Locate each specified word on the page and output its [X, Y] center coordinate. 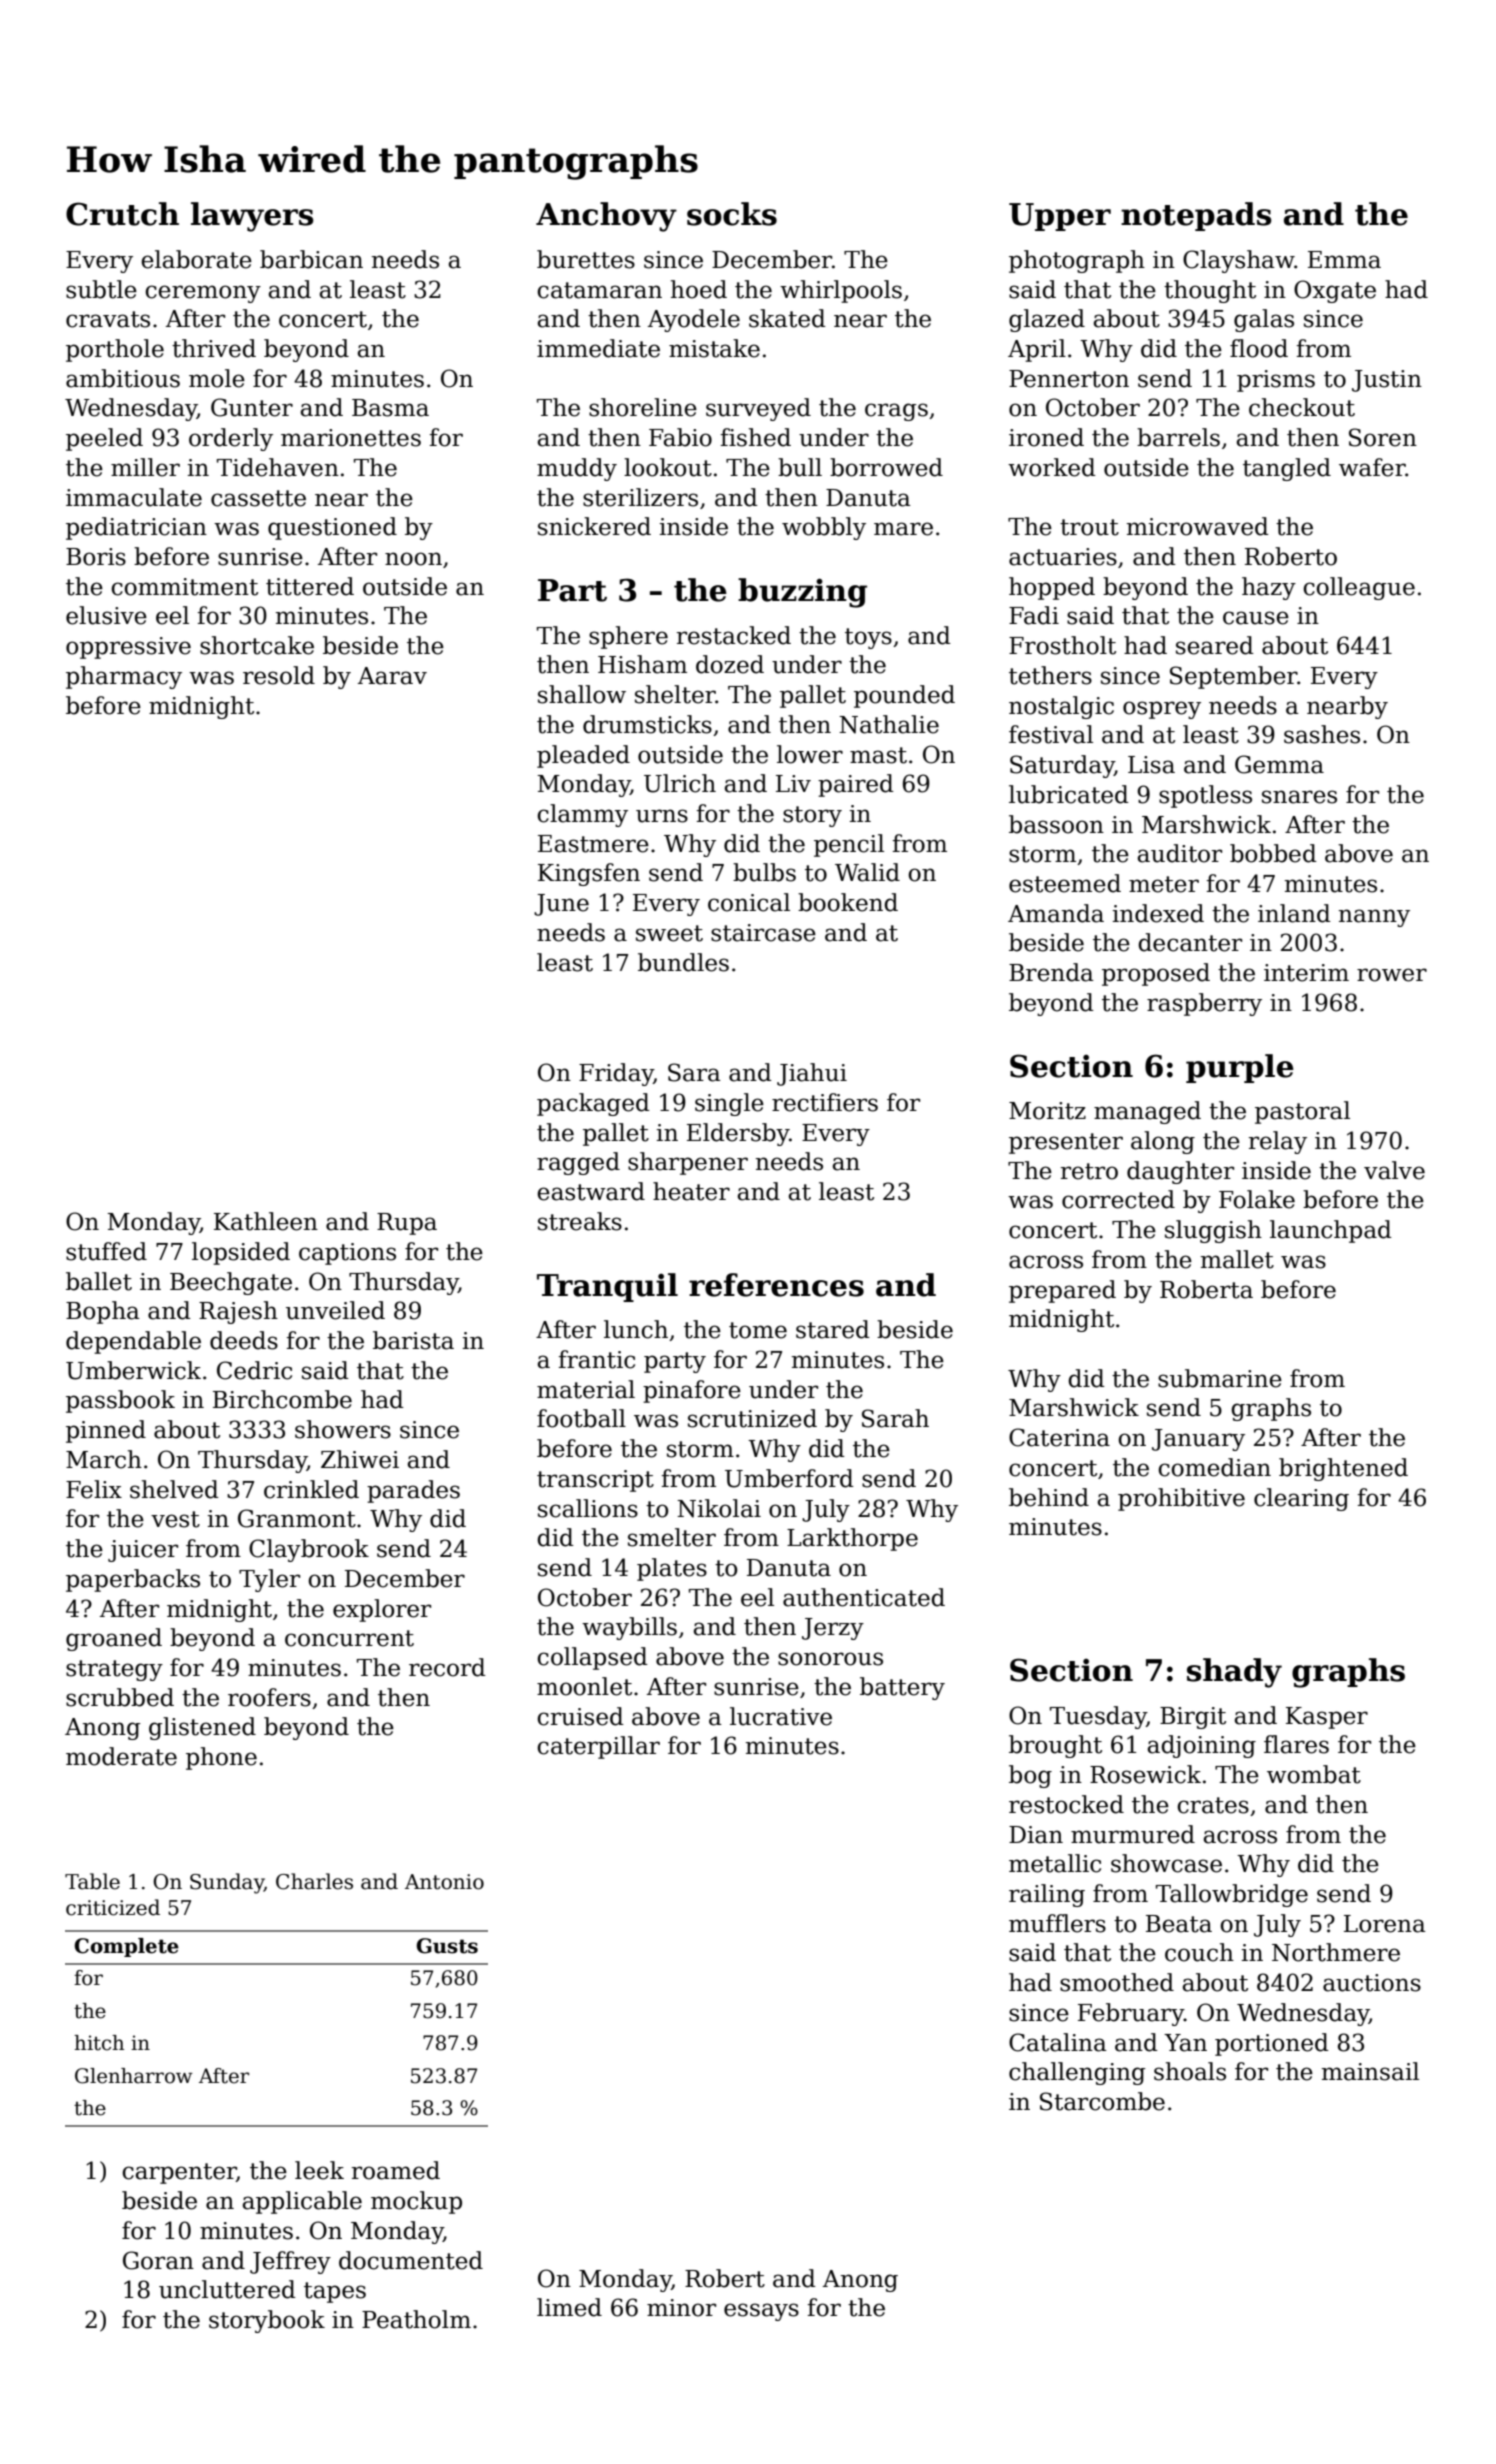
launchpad [1331, 1231]
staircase [763, 933]
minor [681, 2308]
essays [761, 2312]
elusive [106, 615]
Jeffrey [290, 2262]
